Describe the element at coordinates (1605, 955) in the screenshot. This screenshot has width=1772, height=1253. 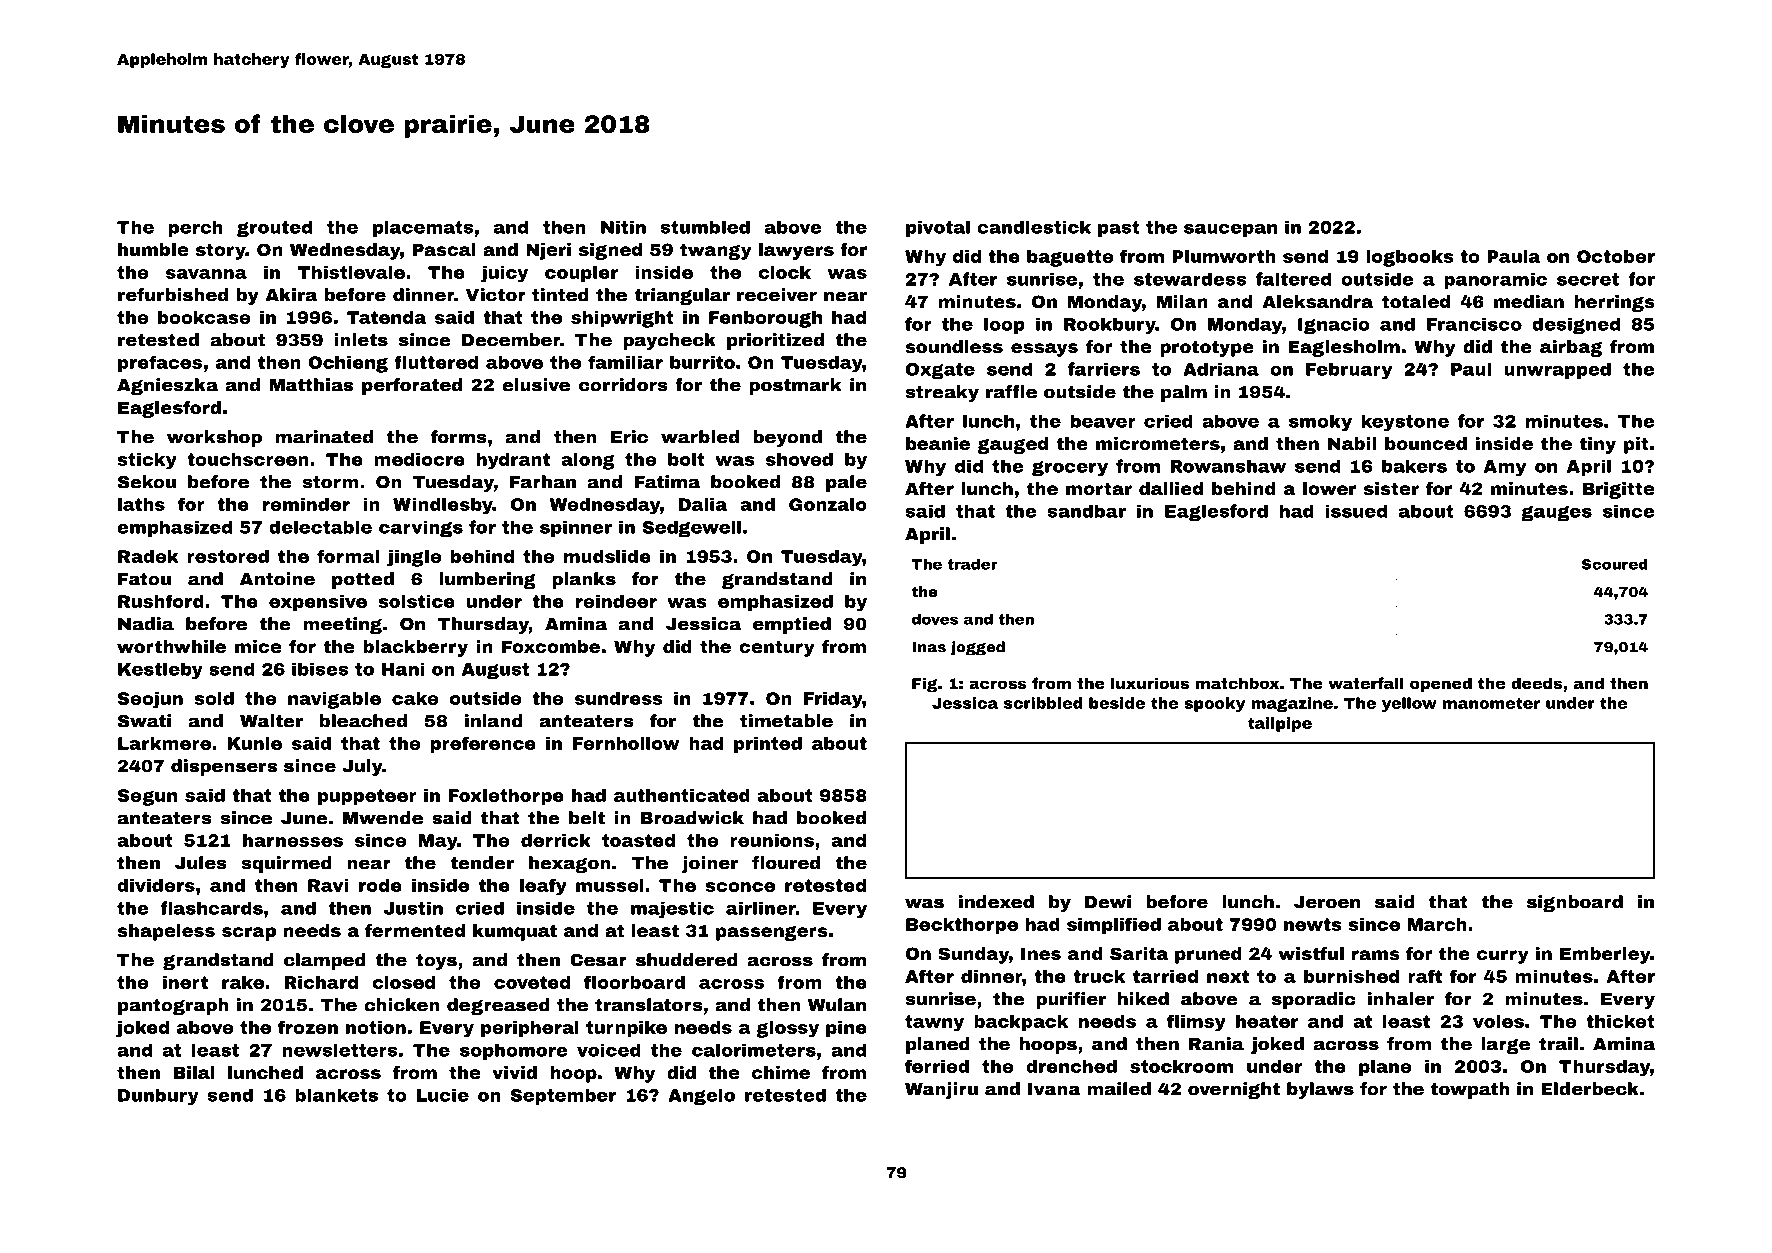
I see `Emberley` at that location.
